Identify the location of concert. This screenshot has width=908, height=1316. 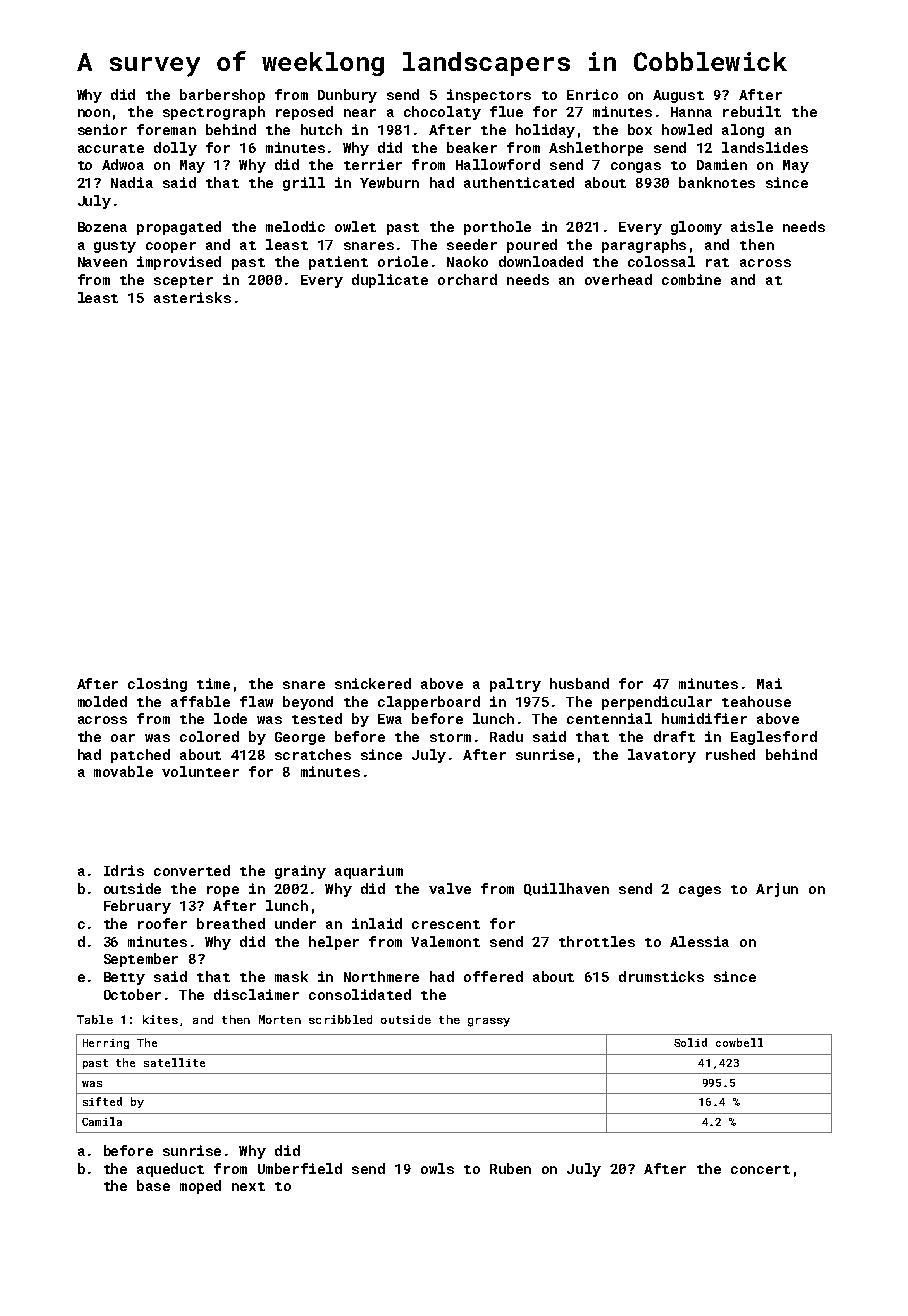
(760, 1169).
